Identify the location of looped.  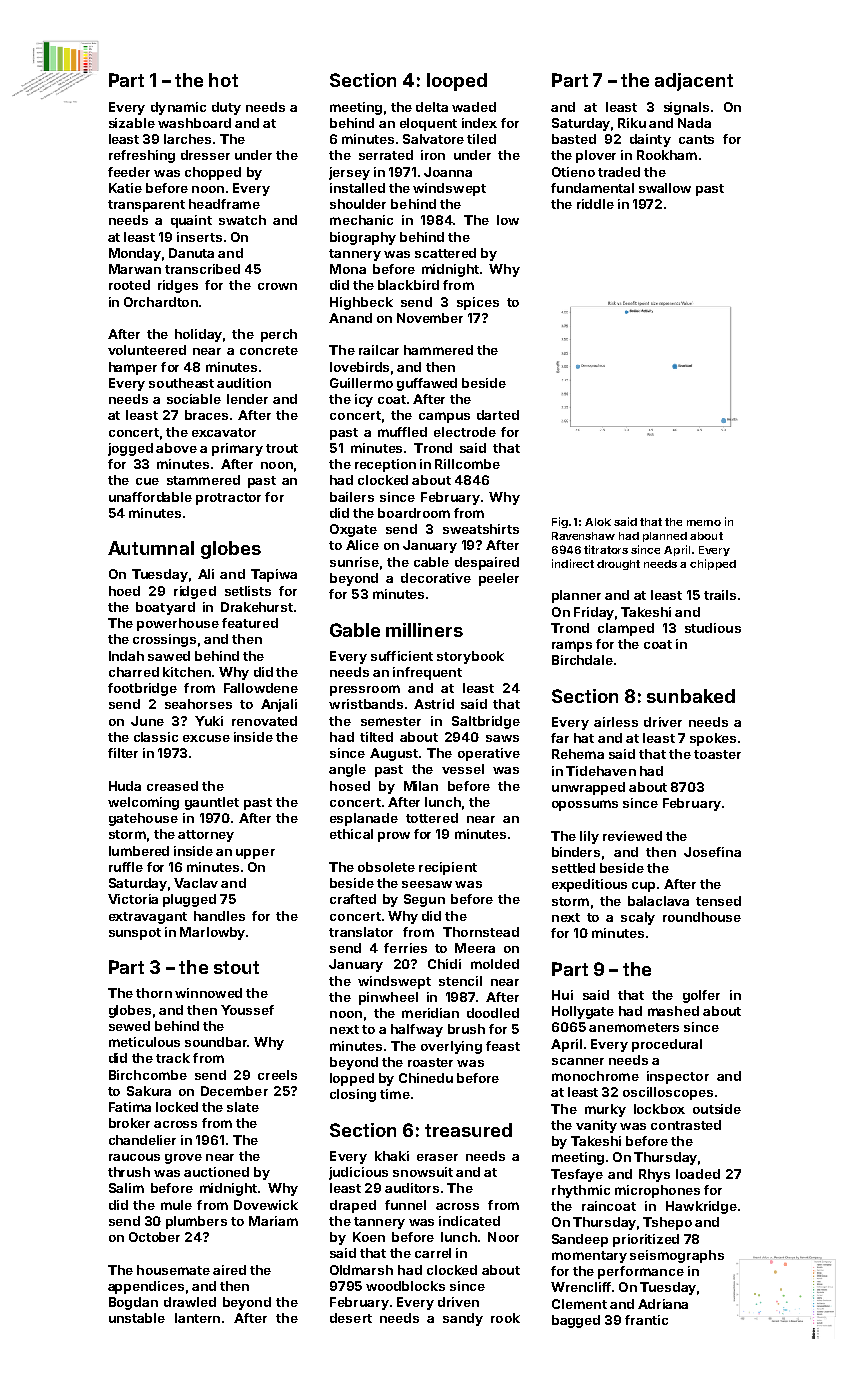
(457, 82).
